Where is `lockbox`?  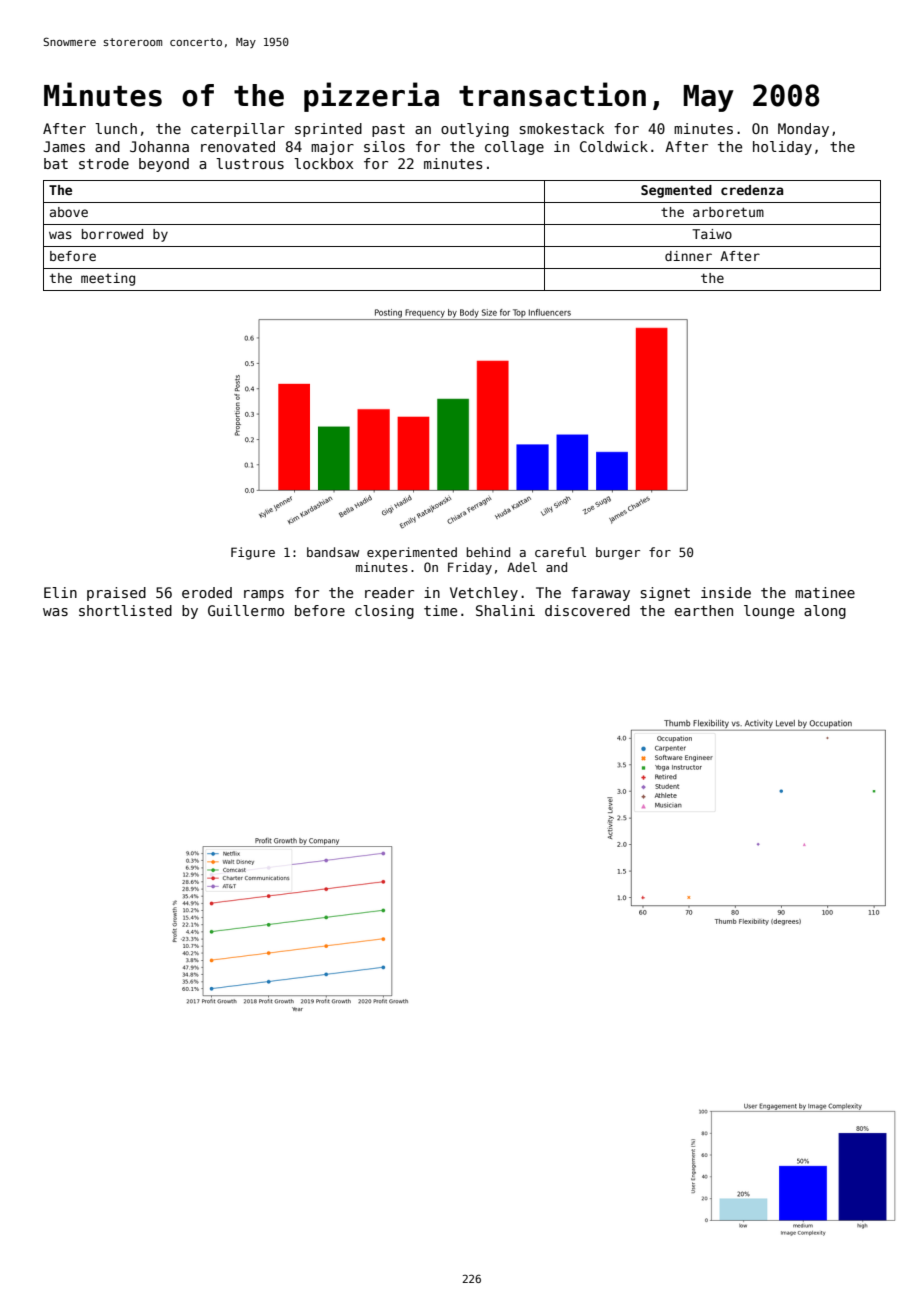 lockbox is located at coordinates (323, 163).
